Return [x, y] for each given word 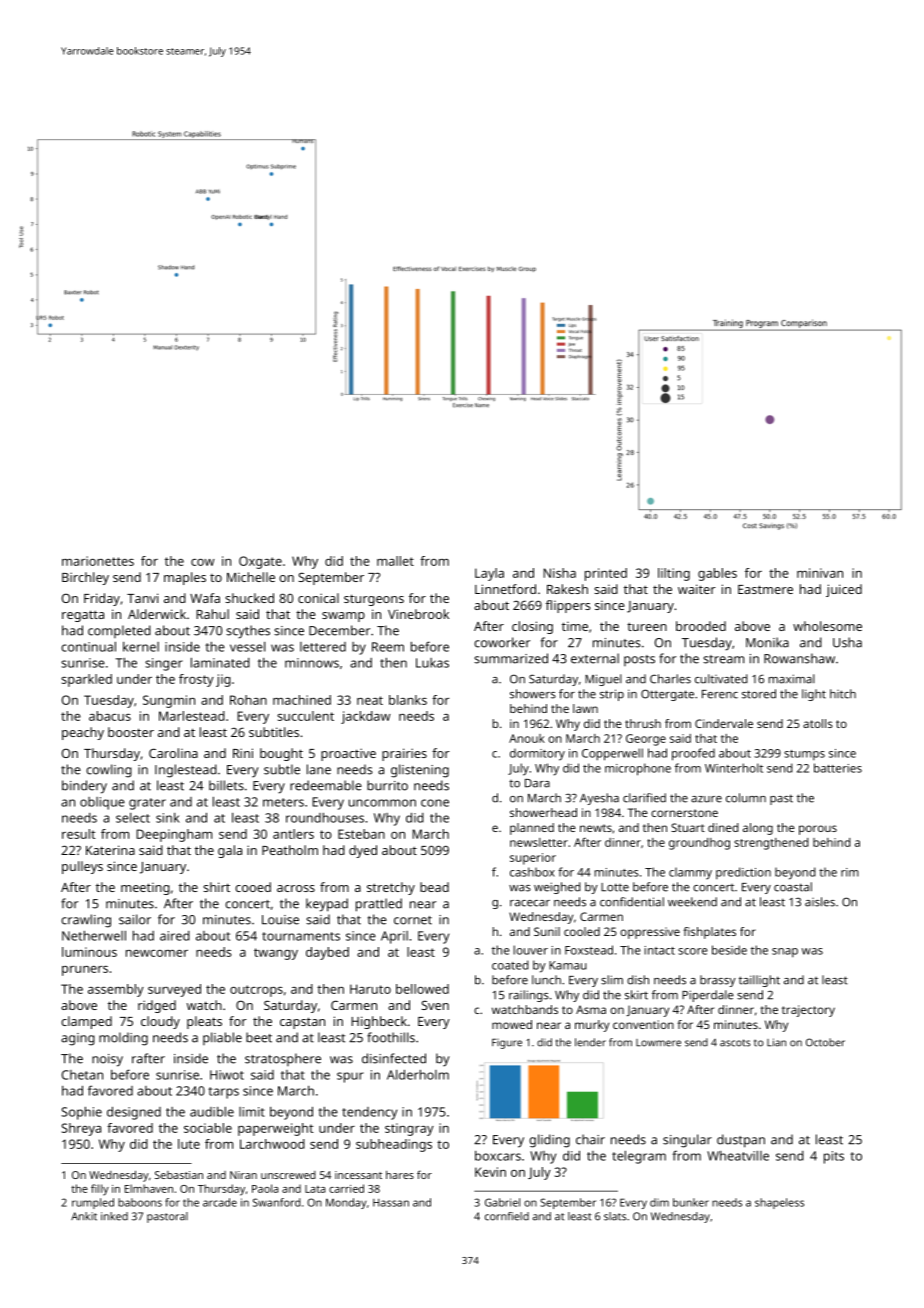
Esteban [361, 834]
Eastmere [765, 589]
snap [785, 952]
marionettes [98, 561]
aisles [820, 902]
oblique [102, 803]
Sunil [547, 931]
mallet [395, 561]
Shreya [81, 1129]
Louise [280, 920]
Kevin [490, 1172]
